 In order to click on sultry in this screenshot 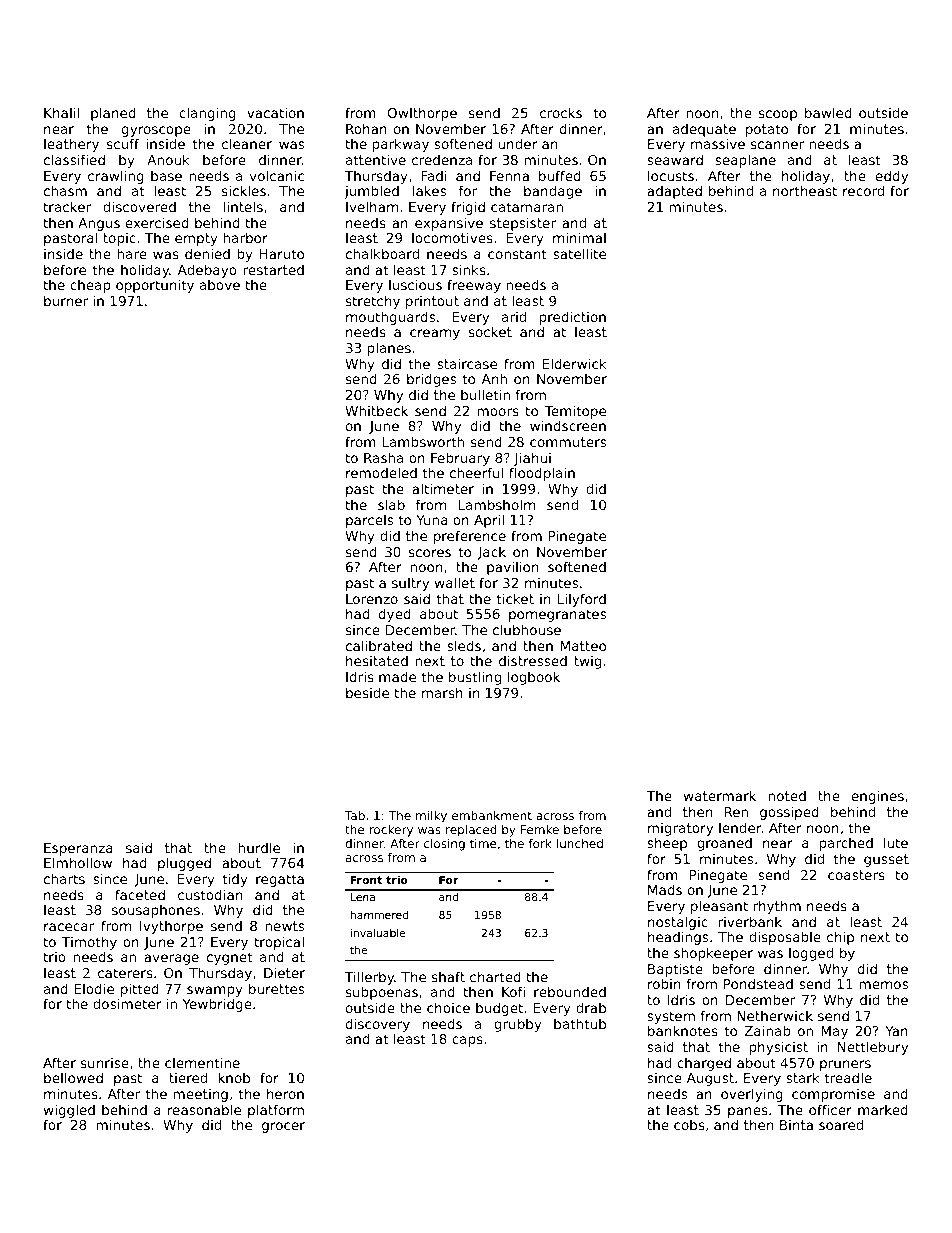, I will do `click(410, 584)`.
